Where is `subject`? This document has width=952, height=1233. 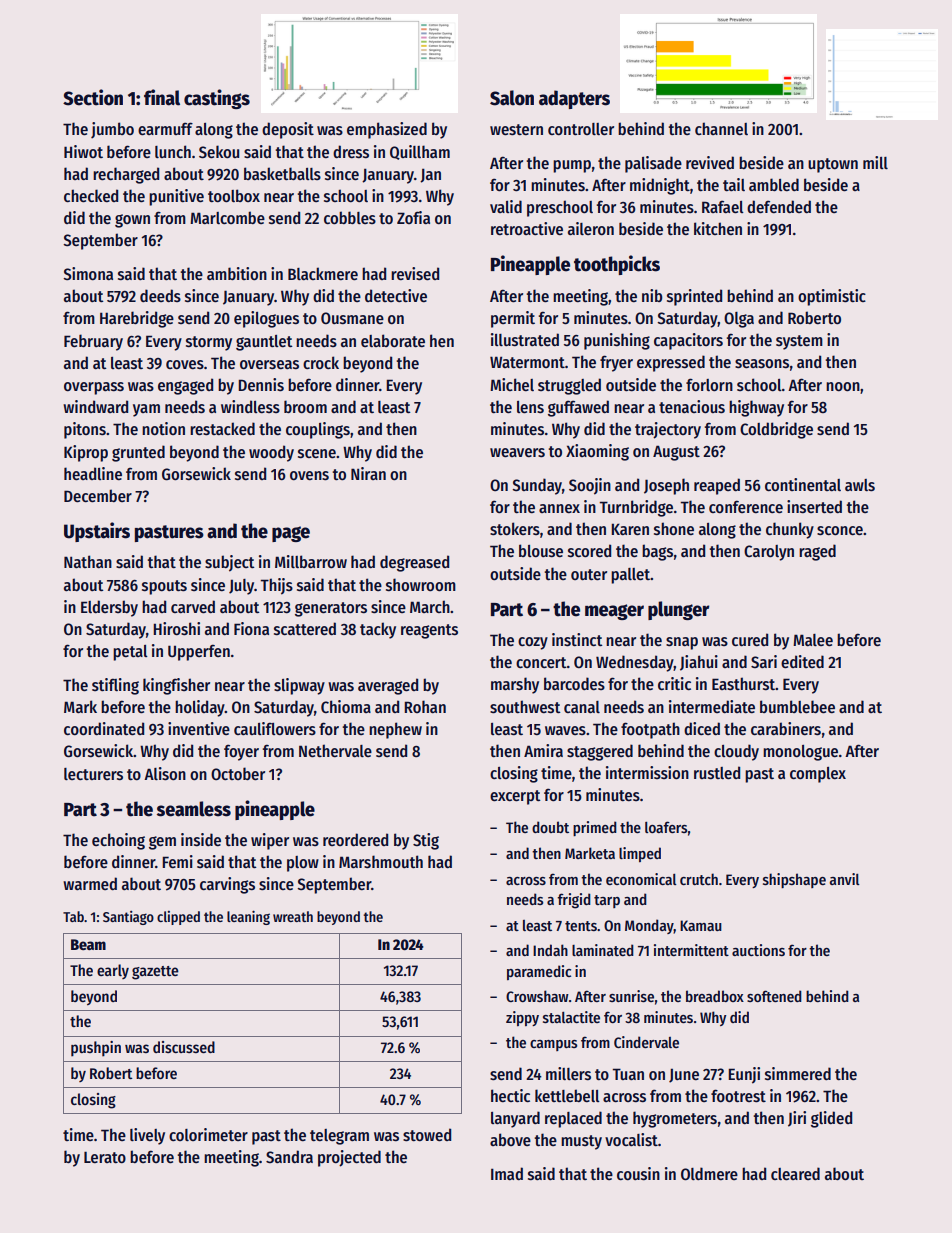 subject is located at coordinates (230, 563).
